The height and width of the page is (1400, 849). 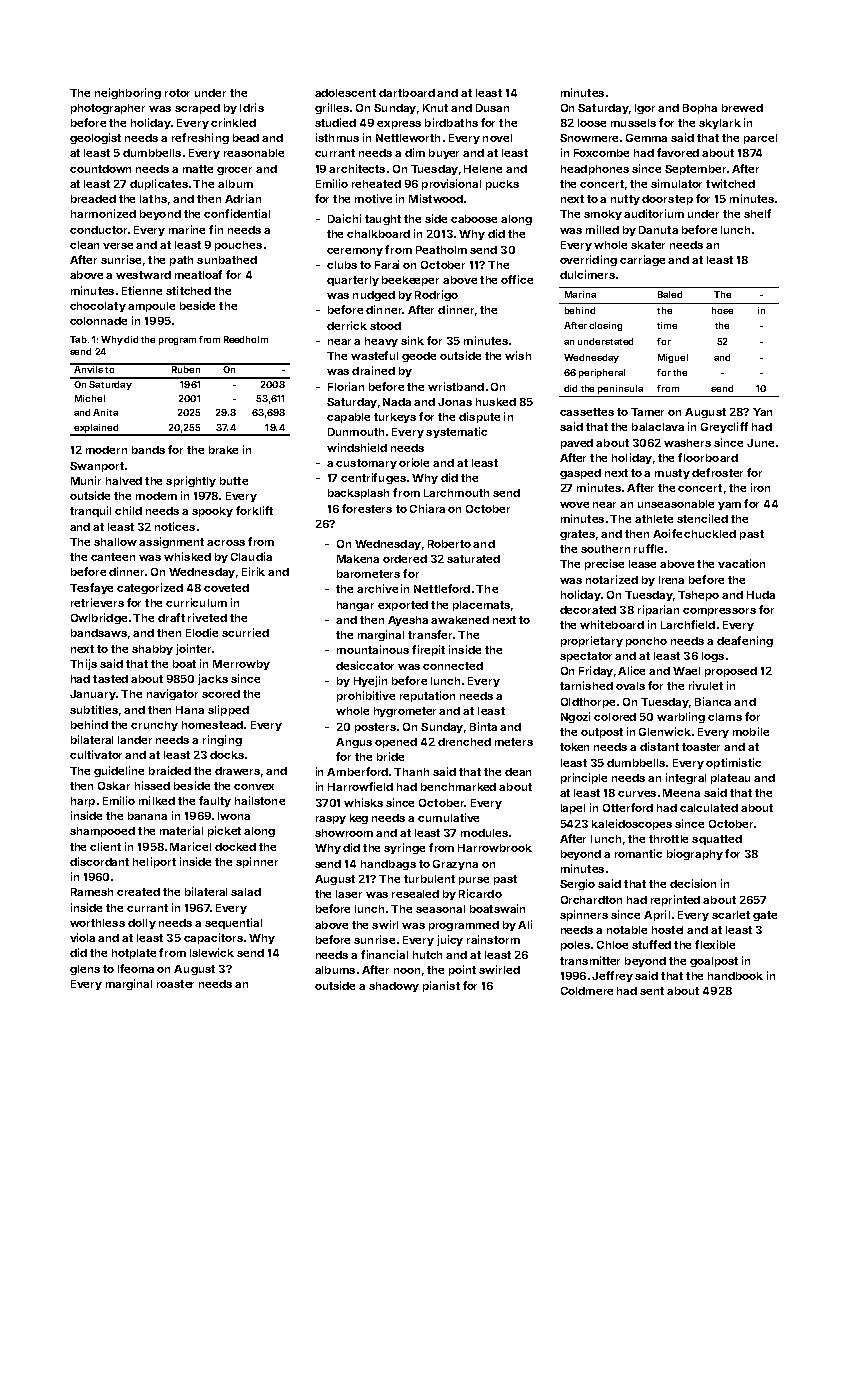 I want to click on isthmus, so click(x=337, y=137).
